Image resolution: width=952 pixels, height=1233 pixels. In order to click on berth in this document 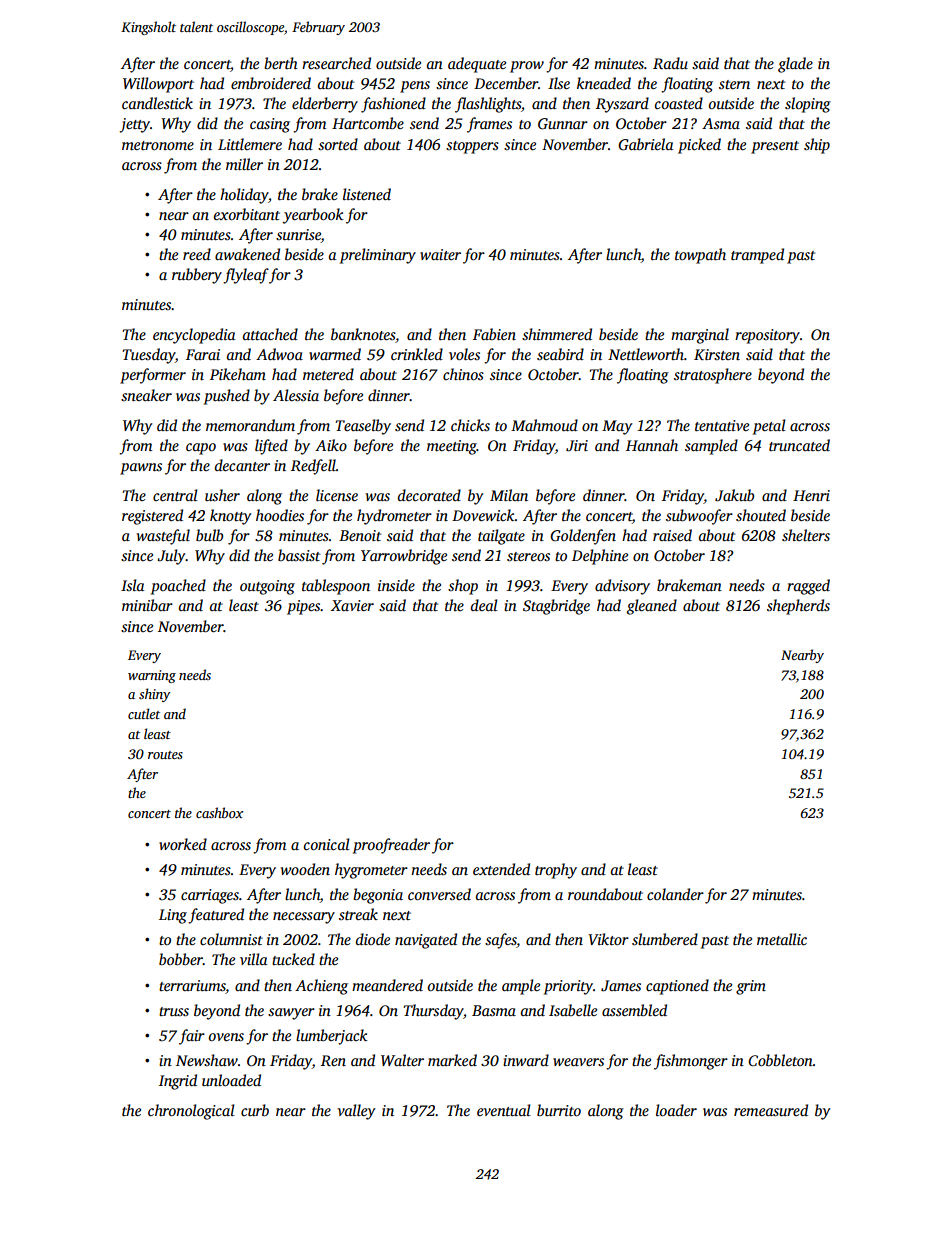, I will do `click(281, 63)`.
